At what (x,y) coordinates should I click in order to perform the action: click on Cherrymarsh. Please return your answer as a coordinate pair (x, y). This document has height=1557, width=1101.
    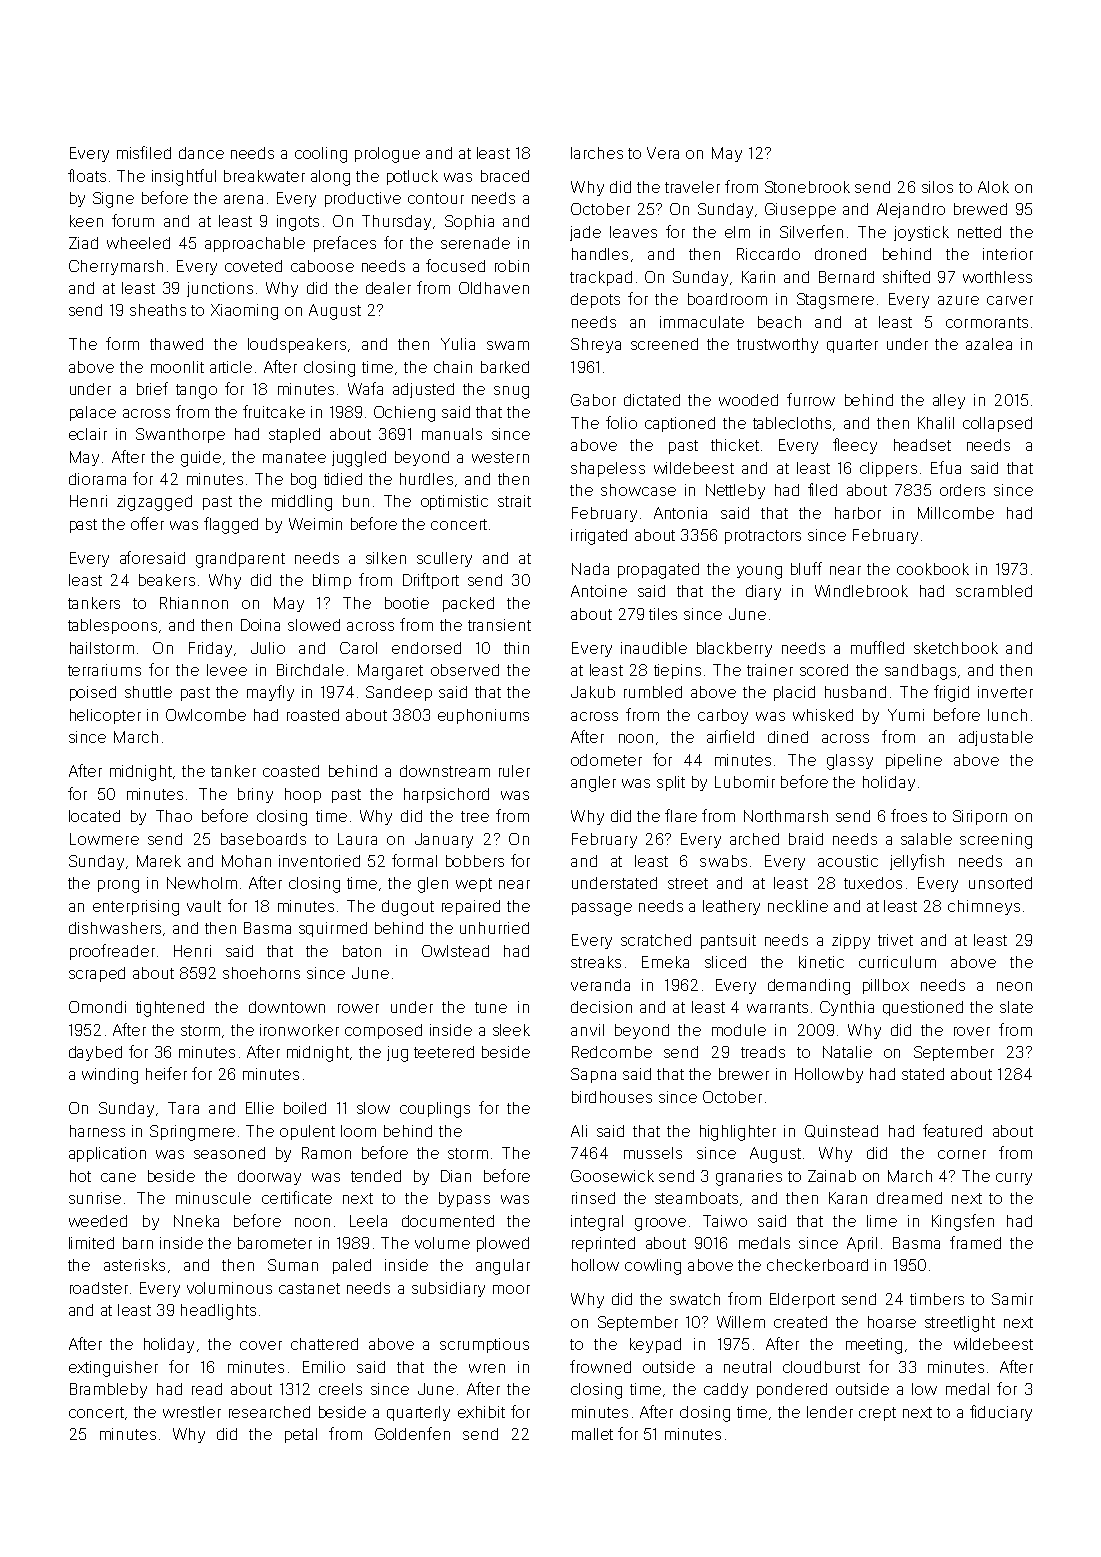
    Looking at the image, I should click on (116, 267).
